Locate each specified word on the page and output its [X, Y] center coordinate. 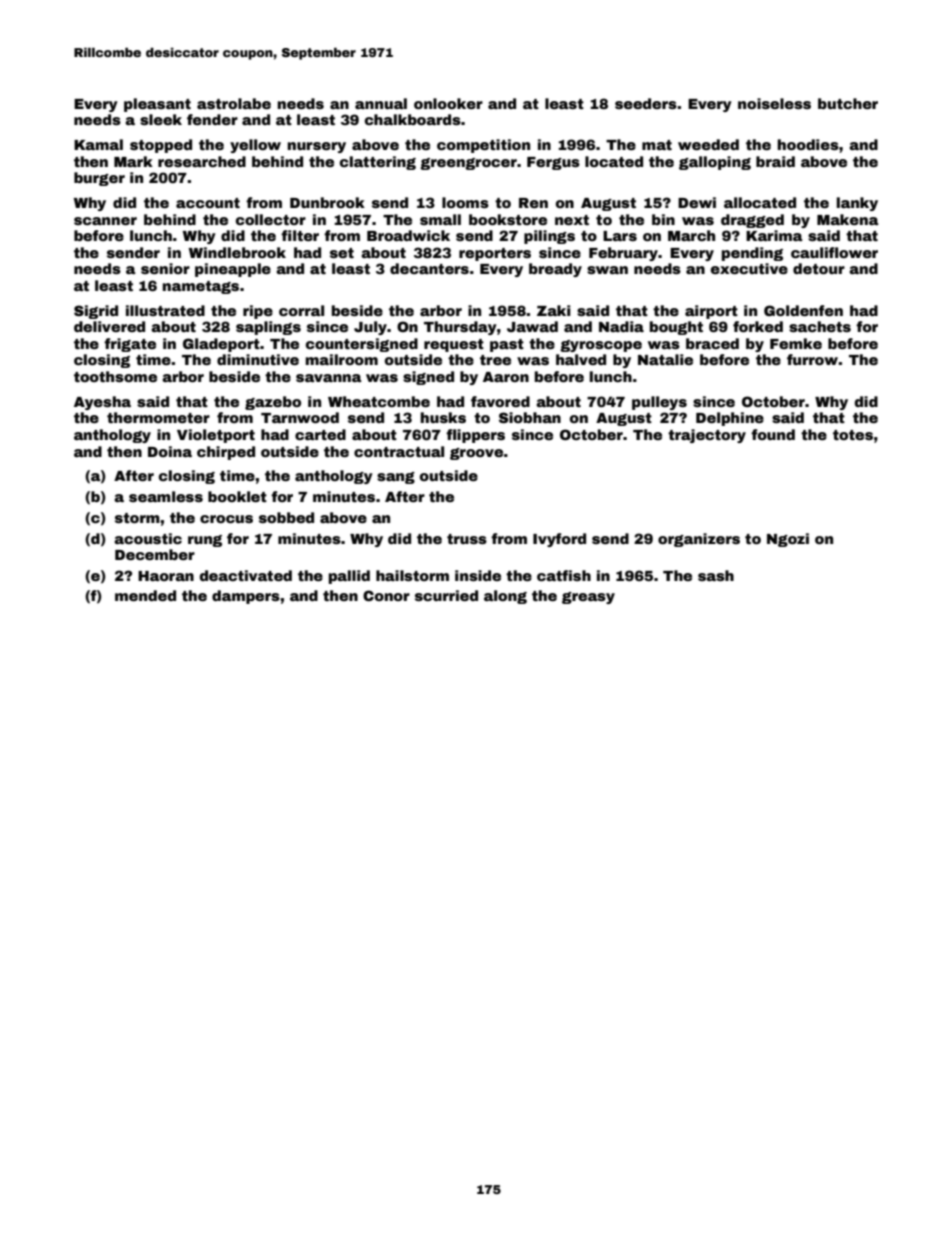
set [342, 253]
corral [301, 310]
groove [476, 454]
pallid [349, 577]
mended [145, 595]
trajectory [707, 436]
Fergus [553, 163]
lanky [857, 204]
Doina [170, 451]
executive [749, 268]
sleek [161, 119]
